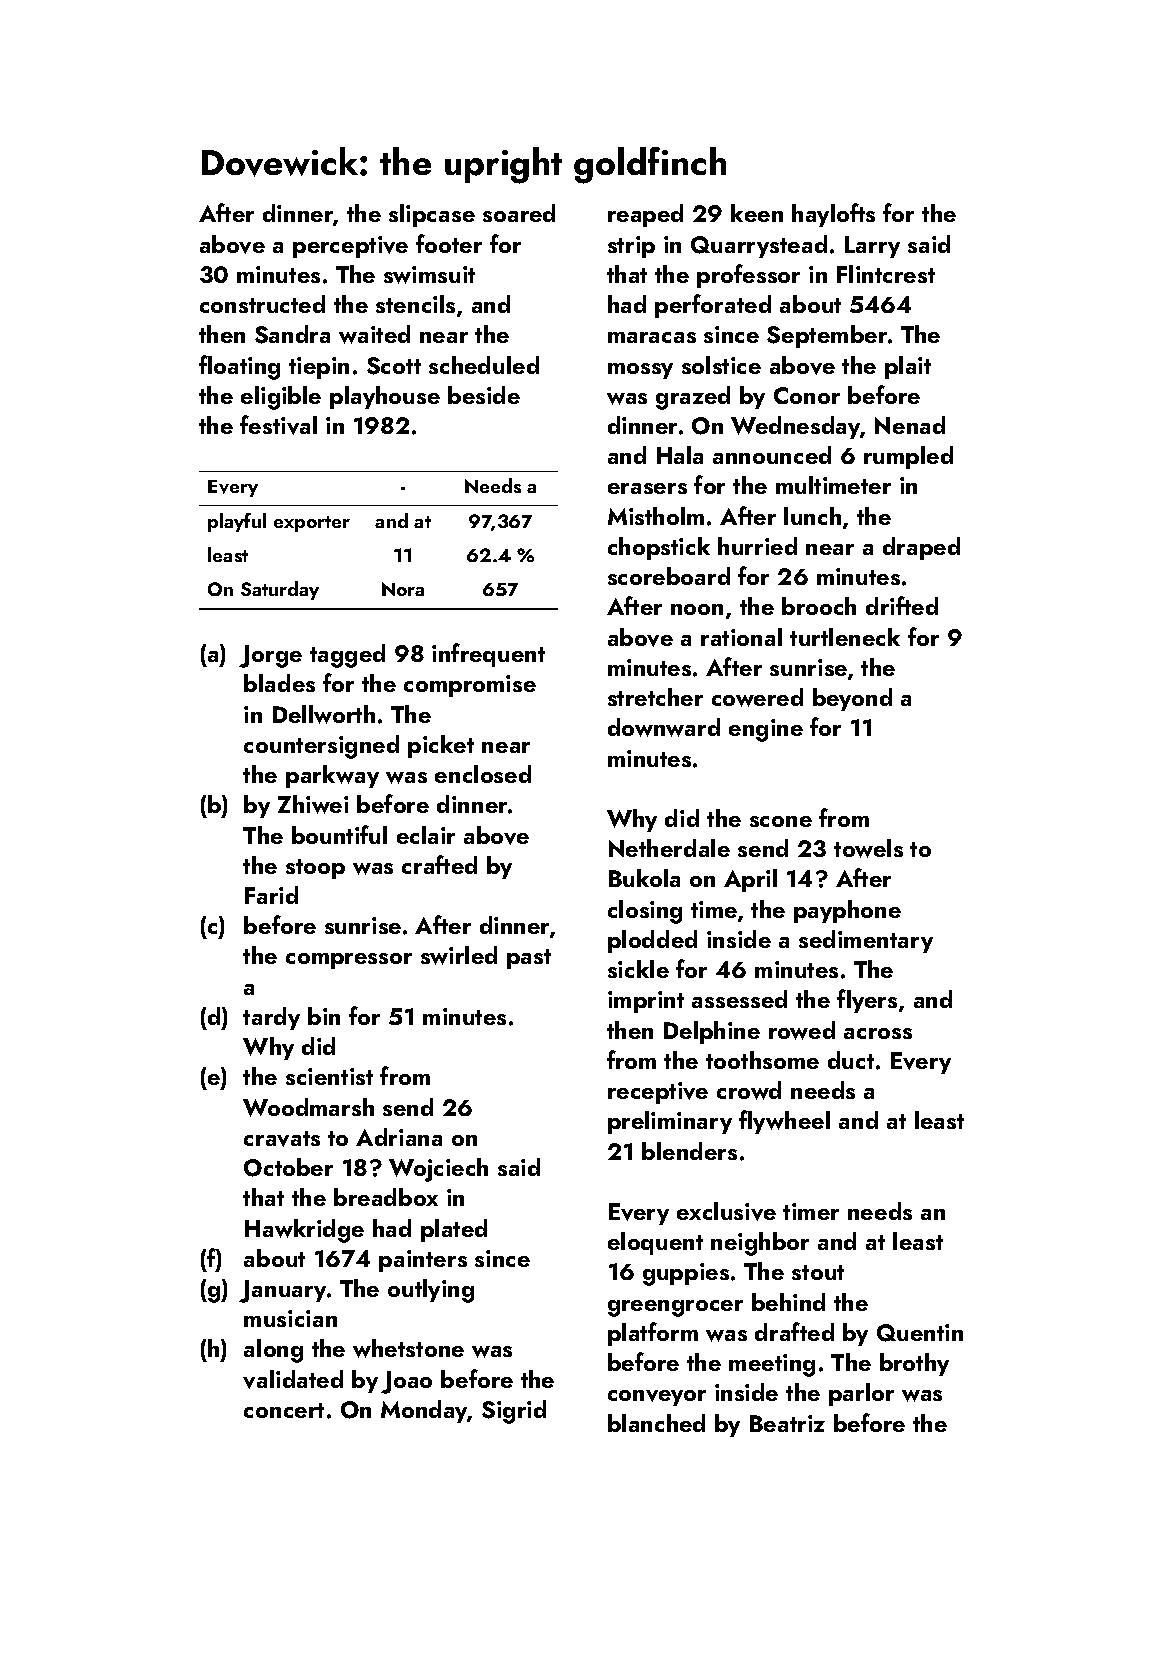 This image has width=1165, height=1654. Describe the element at coordinates (638, 969) in the image. I see `sickle` at that location.
